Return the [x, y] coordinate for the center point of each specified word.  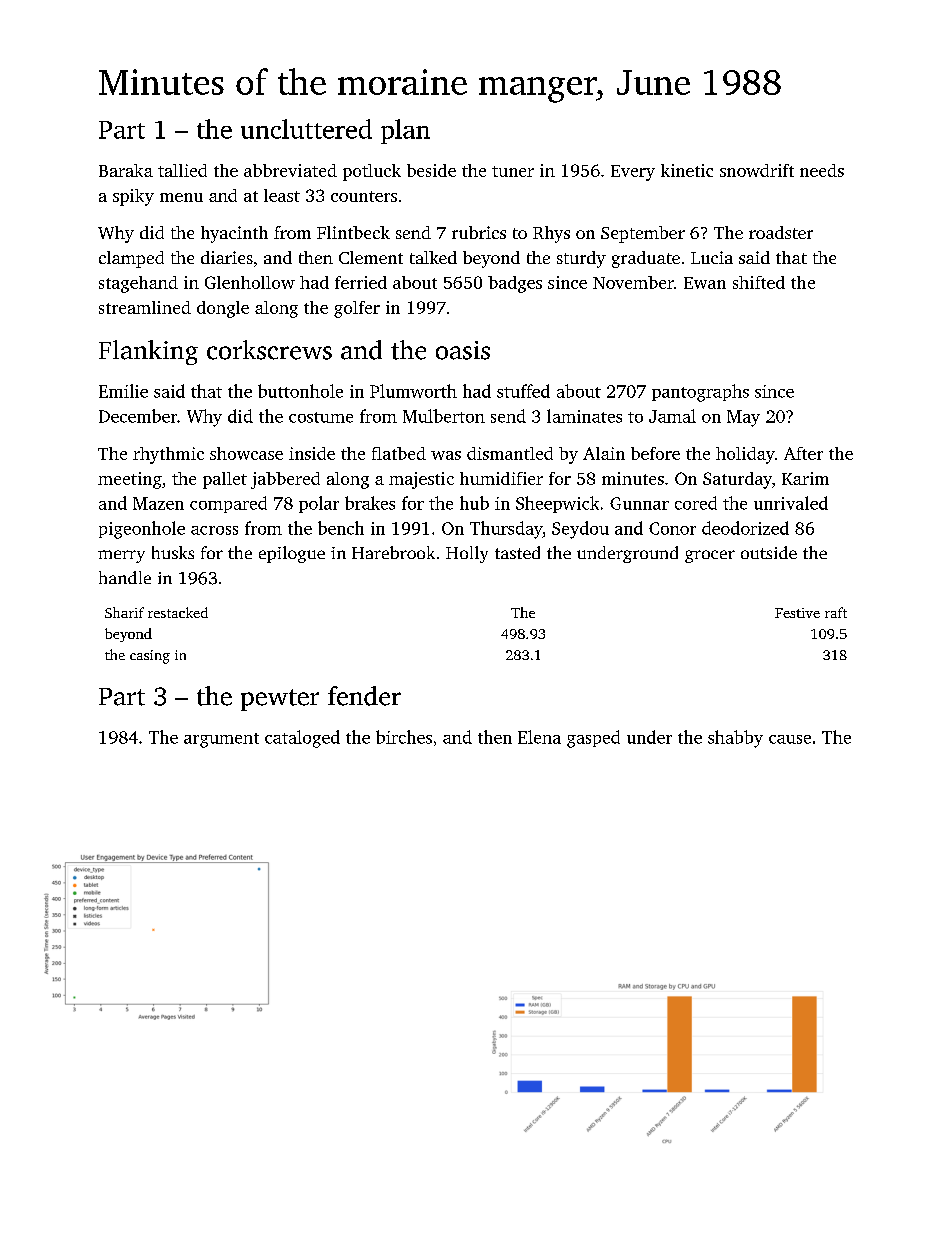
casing [150, 657]
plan [405, 131]
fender [364, 696]
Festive [797, 613]
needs [822, 170]
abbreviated [290, 170]
